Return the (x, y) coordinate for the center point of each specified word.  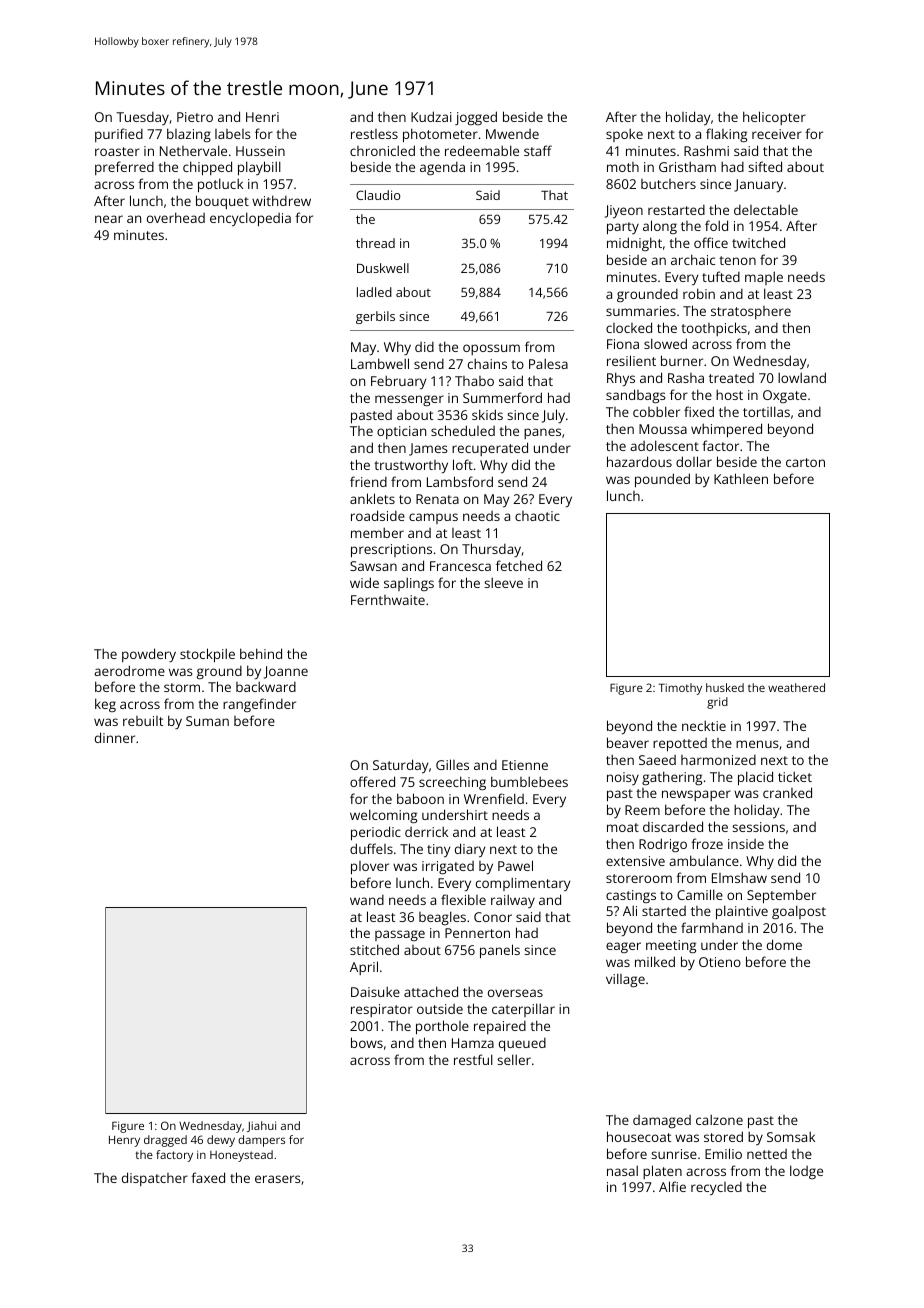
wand (367, 900)
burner (682, 360)
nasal (622, 1170)
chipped (207, 168)
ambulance (704, 860)
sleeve (503, 582)
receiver (777, 134)
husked (725, 687)
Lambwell (380, 363)
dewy (221, 1141)
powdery (149, 655)
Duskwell (383, 268)
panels (500, 951)
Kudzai (431, 116)
